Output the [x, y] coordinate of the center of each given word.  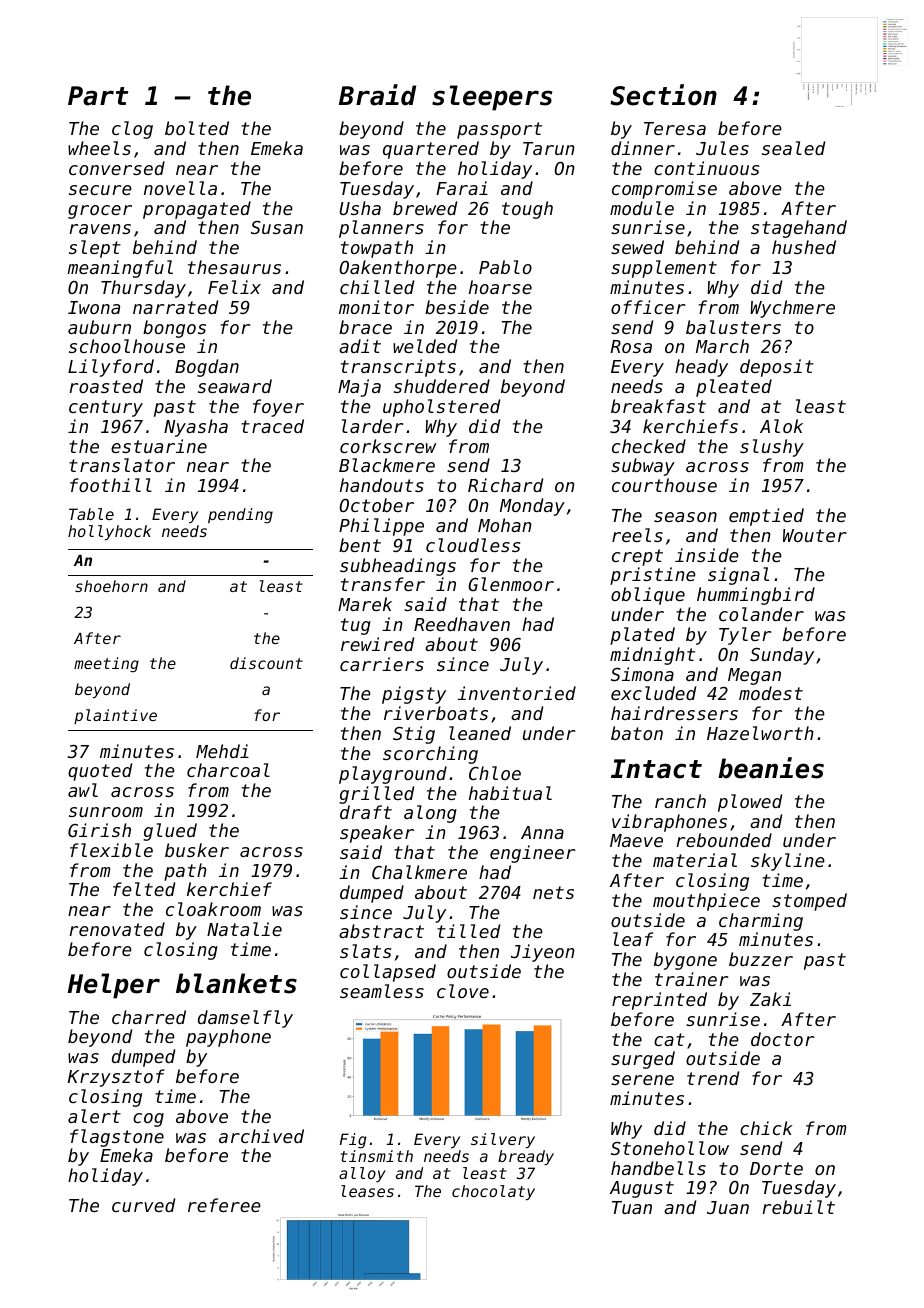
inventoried [517, 693]
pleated [734, 388]
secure [100, 190]
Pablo [505, 267]
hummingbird [756, 596]
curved [143, 1205]
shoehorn [111, 586]
